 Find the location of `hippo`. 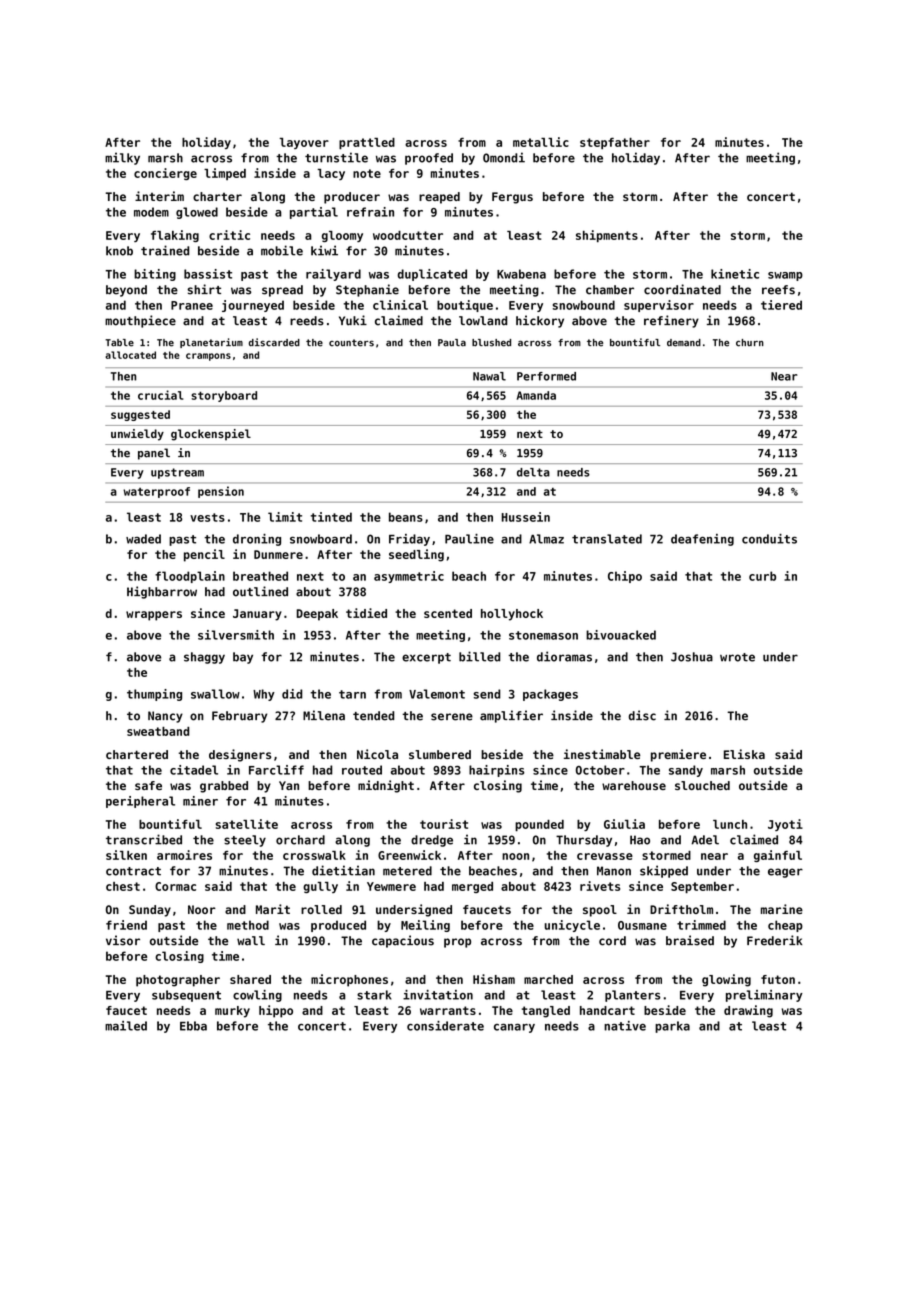

hippo is located at coordinates (276, 1011).
